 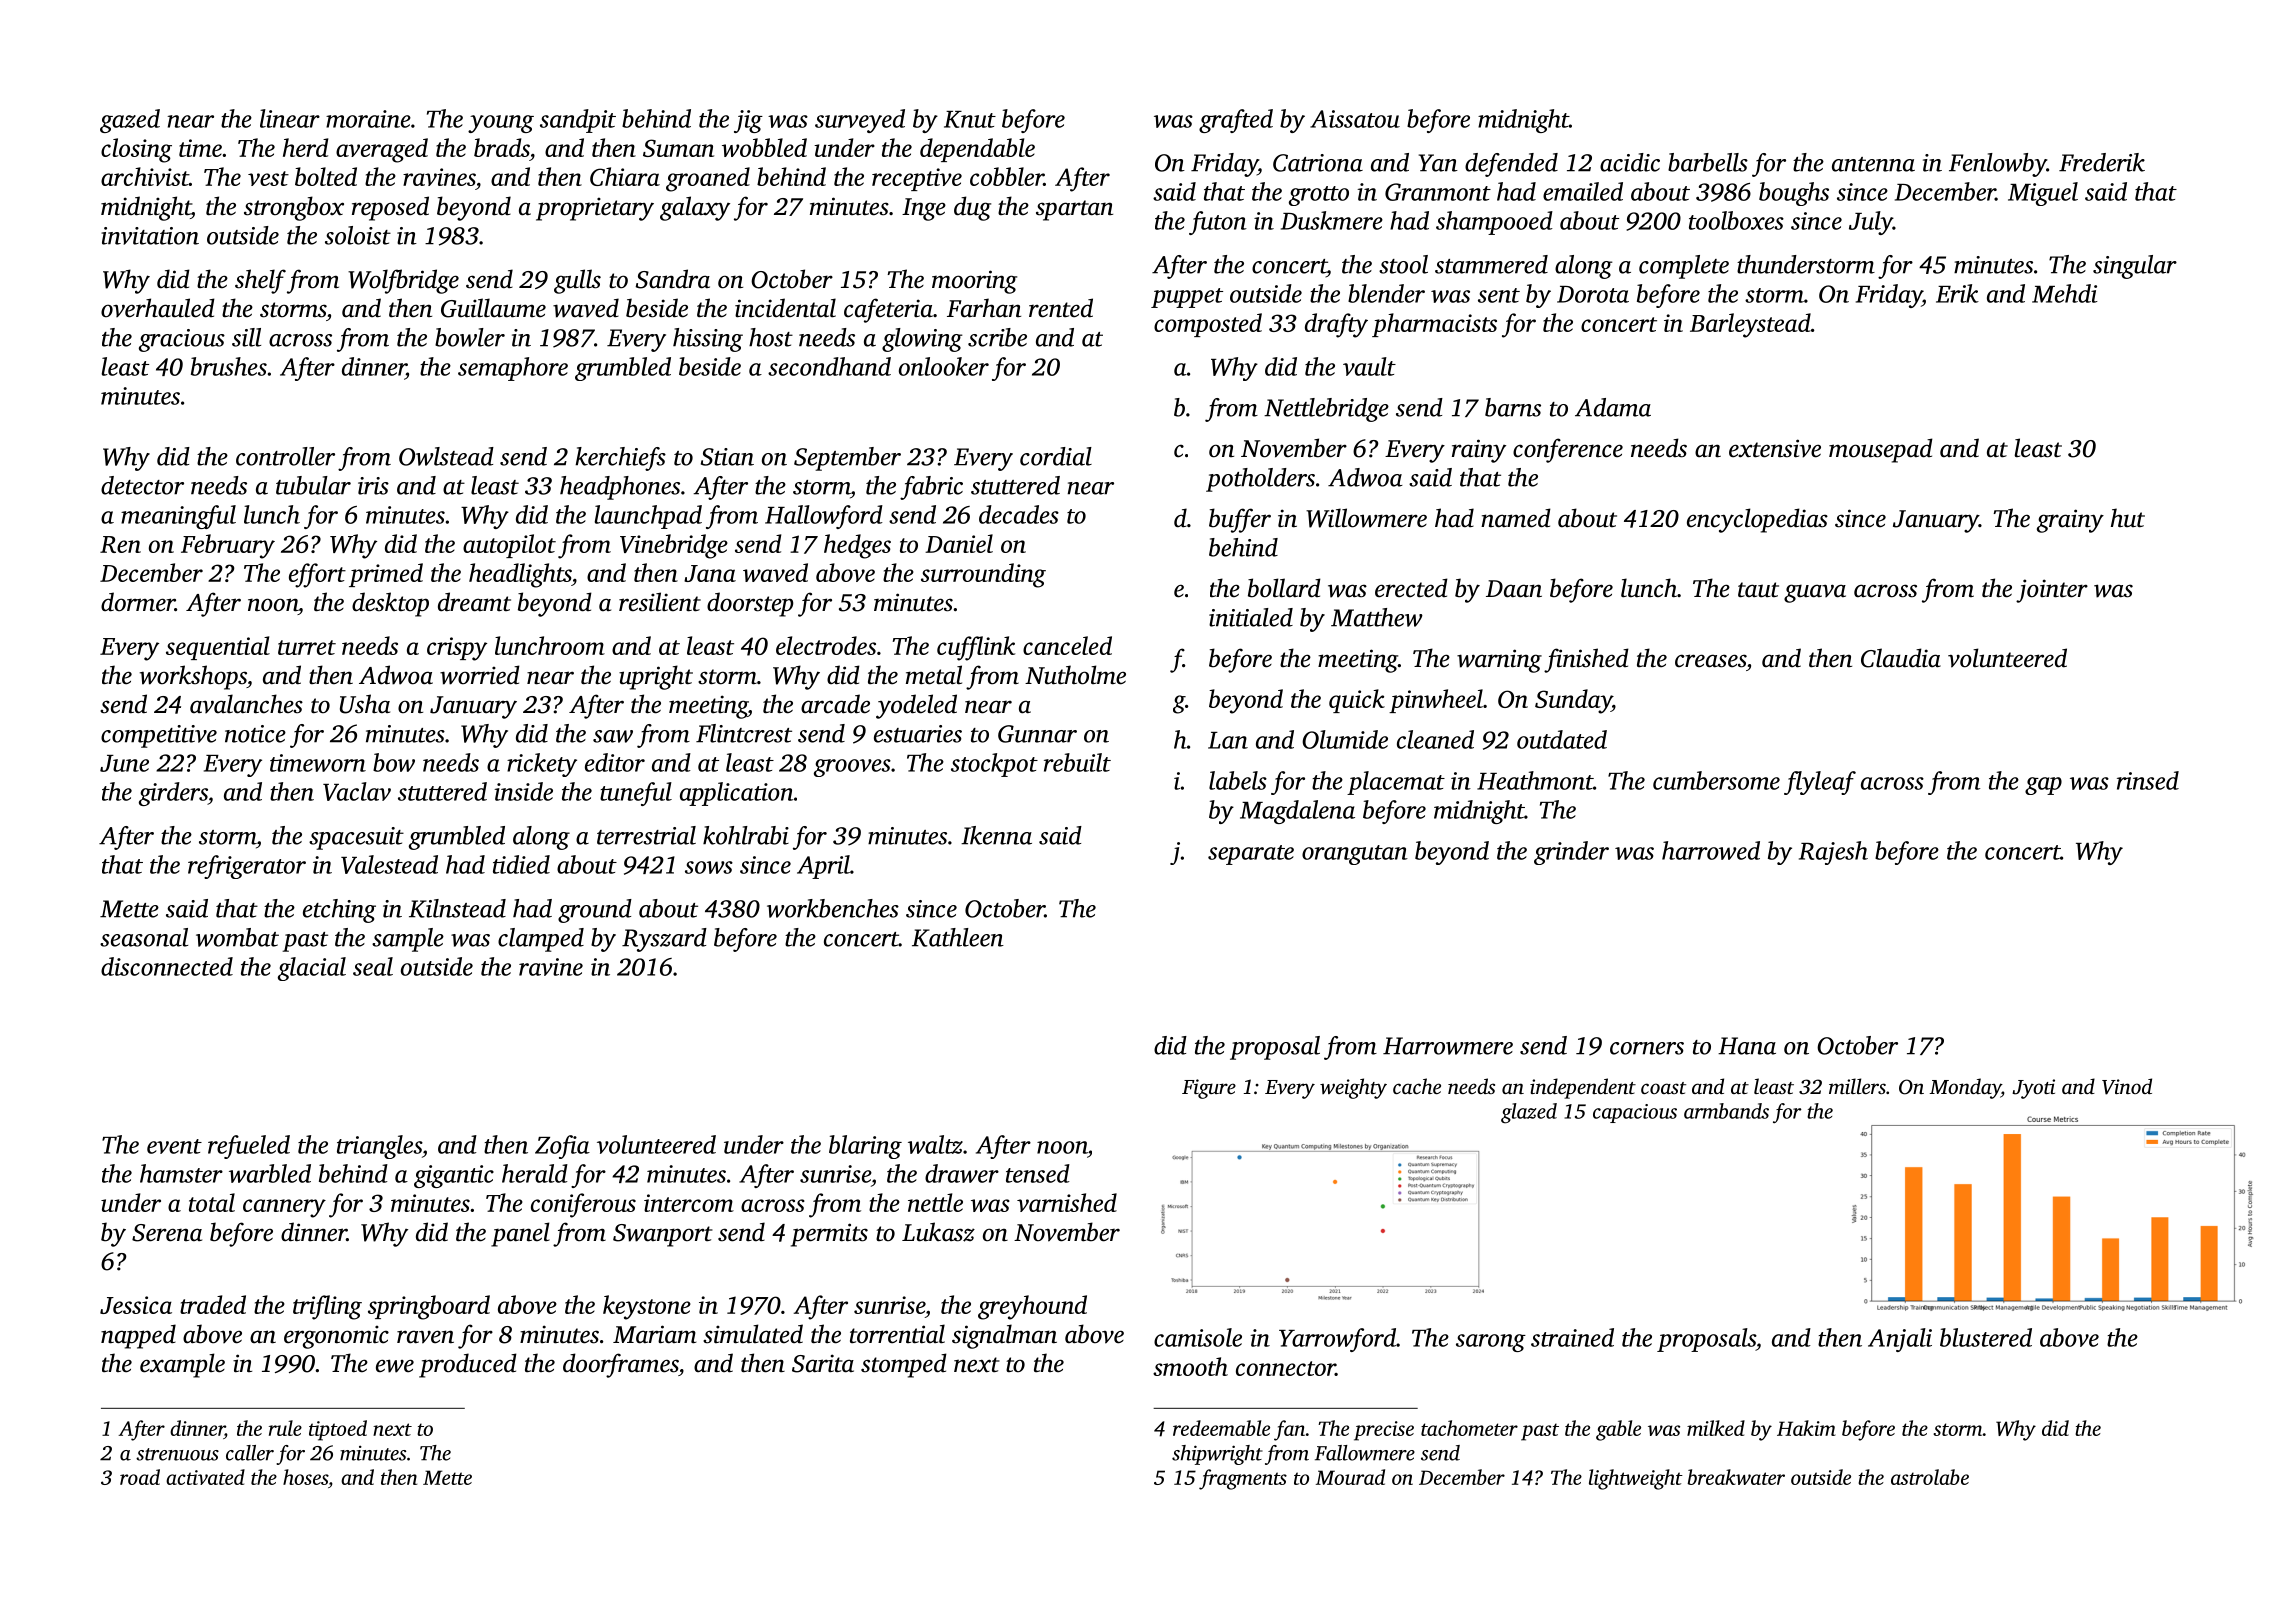 I want to click on brads, so click(x=502, y=147).
